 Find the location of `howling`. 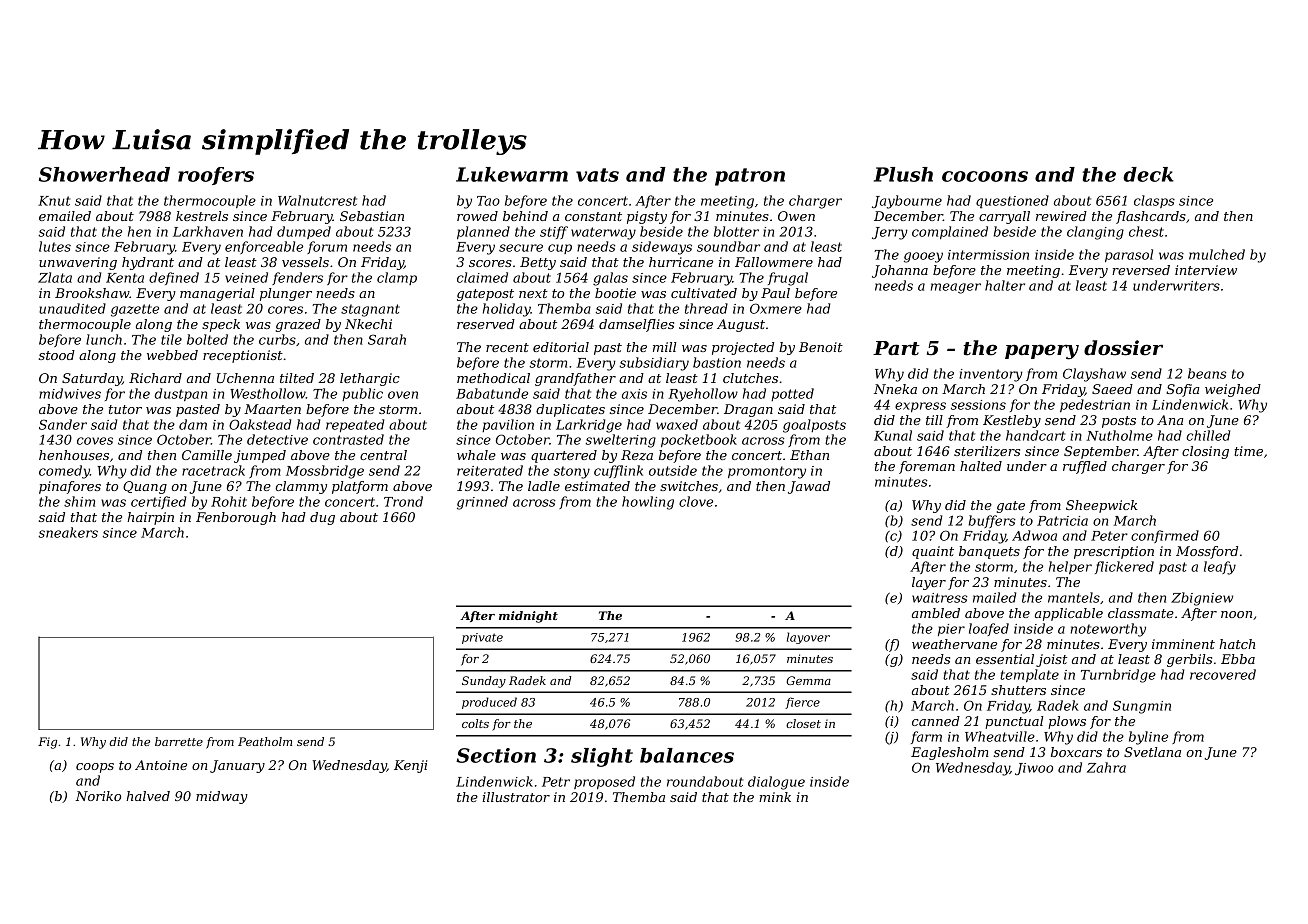

howling is located at coordinates (648, 503).
